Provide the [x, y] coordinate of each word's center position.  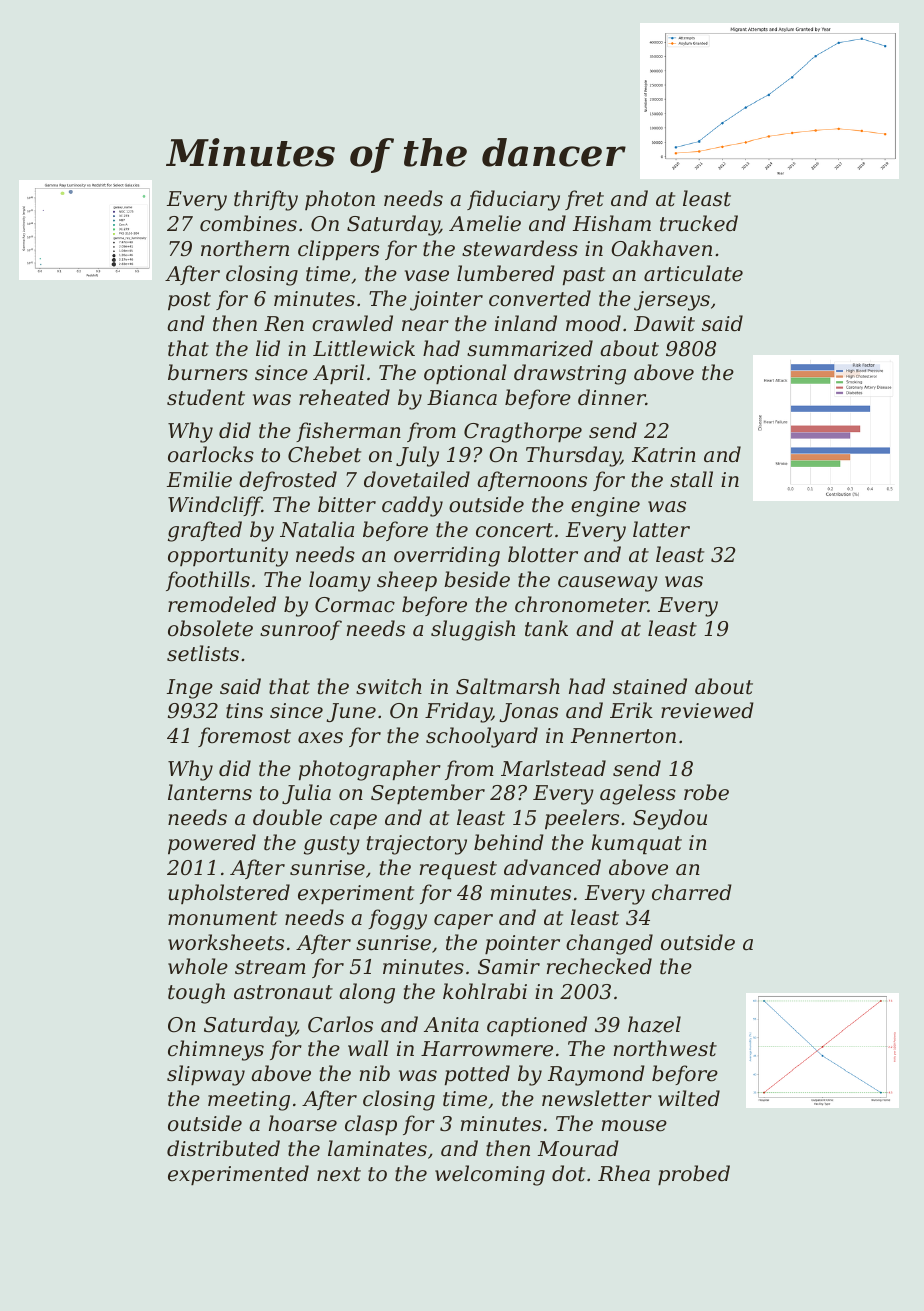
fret [584, 200]
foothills [208, 581]
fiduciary [513, 200]
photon [340, 200]
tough [196, 993]
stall [691, 479]
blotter [543, 554]
